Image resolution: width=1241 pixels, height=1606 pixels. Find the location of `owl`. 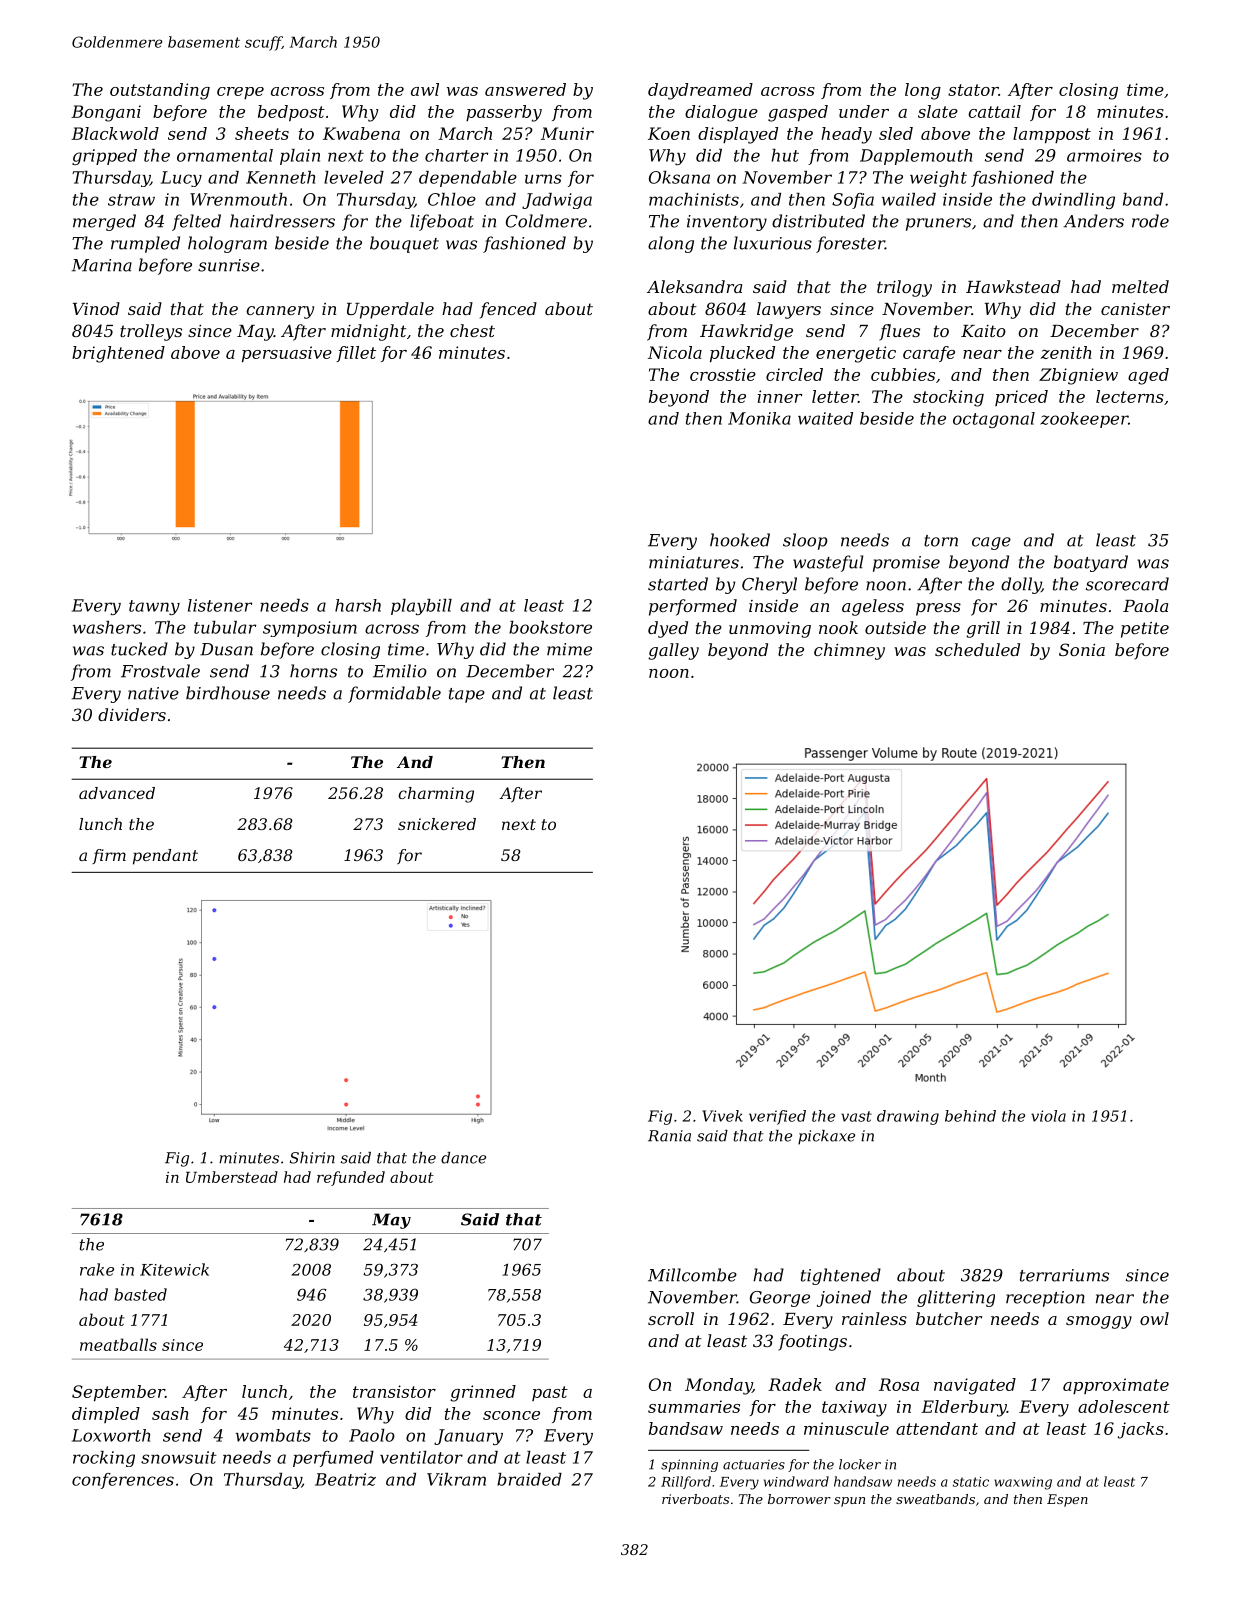

owl is located at coordinates (1154, 1318).
